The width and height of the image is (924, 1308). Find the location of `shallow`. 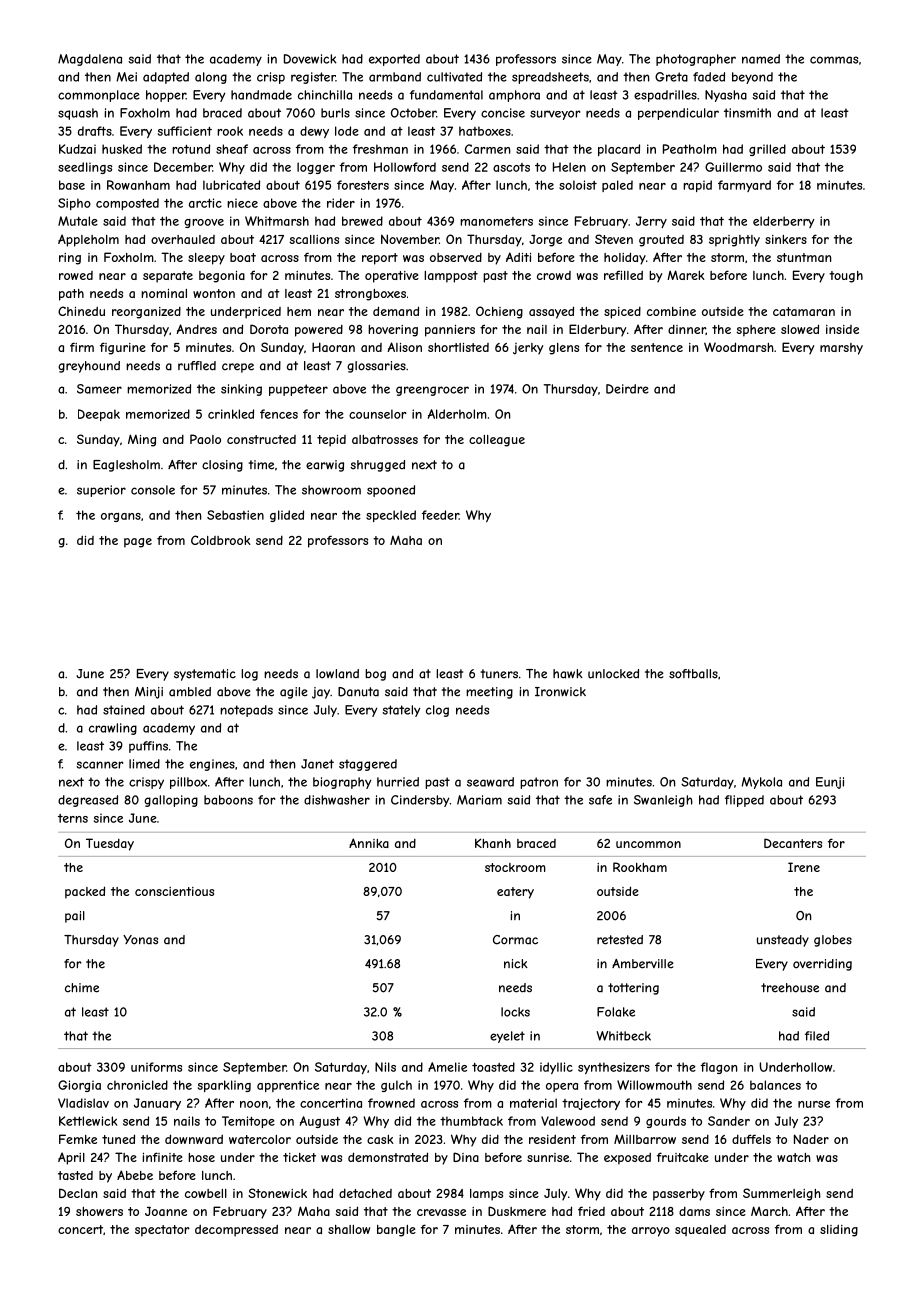

shallow is located at coordinates (349, 1229).
